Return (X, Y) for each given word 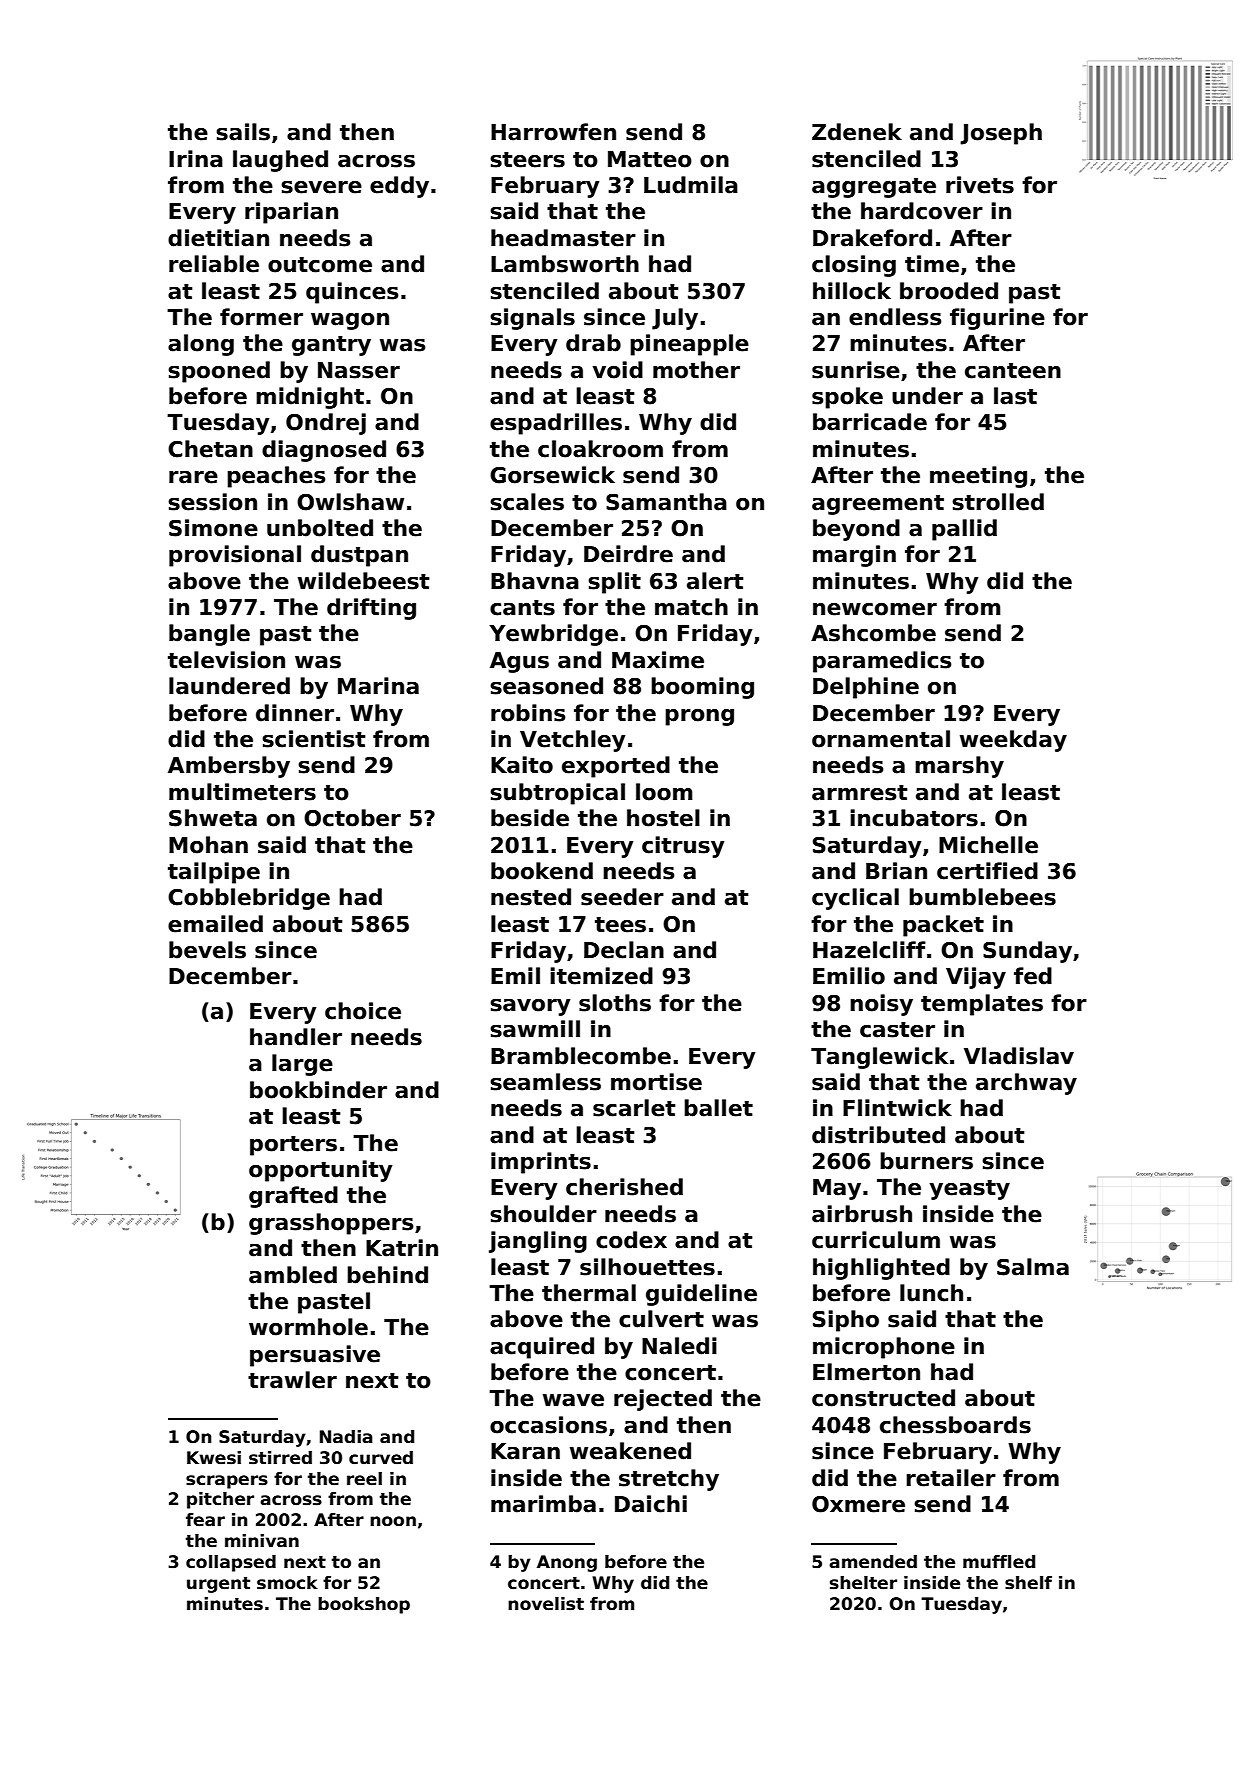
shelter (863, 1583)
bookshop (364, 1605)
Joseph (1001, 134)
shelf (1028, 1583)
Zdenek (857, 132)
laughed (280, 161)
